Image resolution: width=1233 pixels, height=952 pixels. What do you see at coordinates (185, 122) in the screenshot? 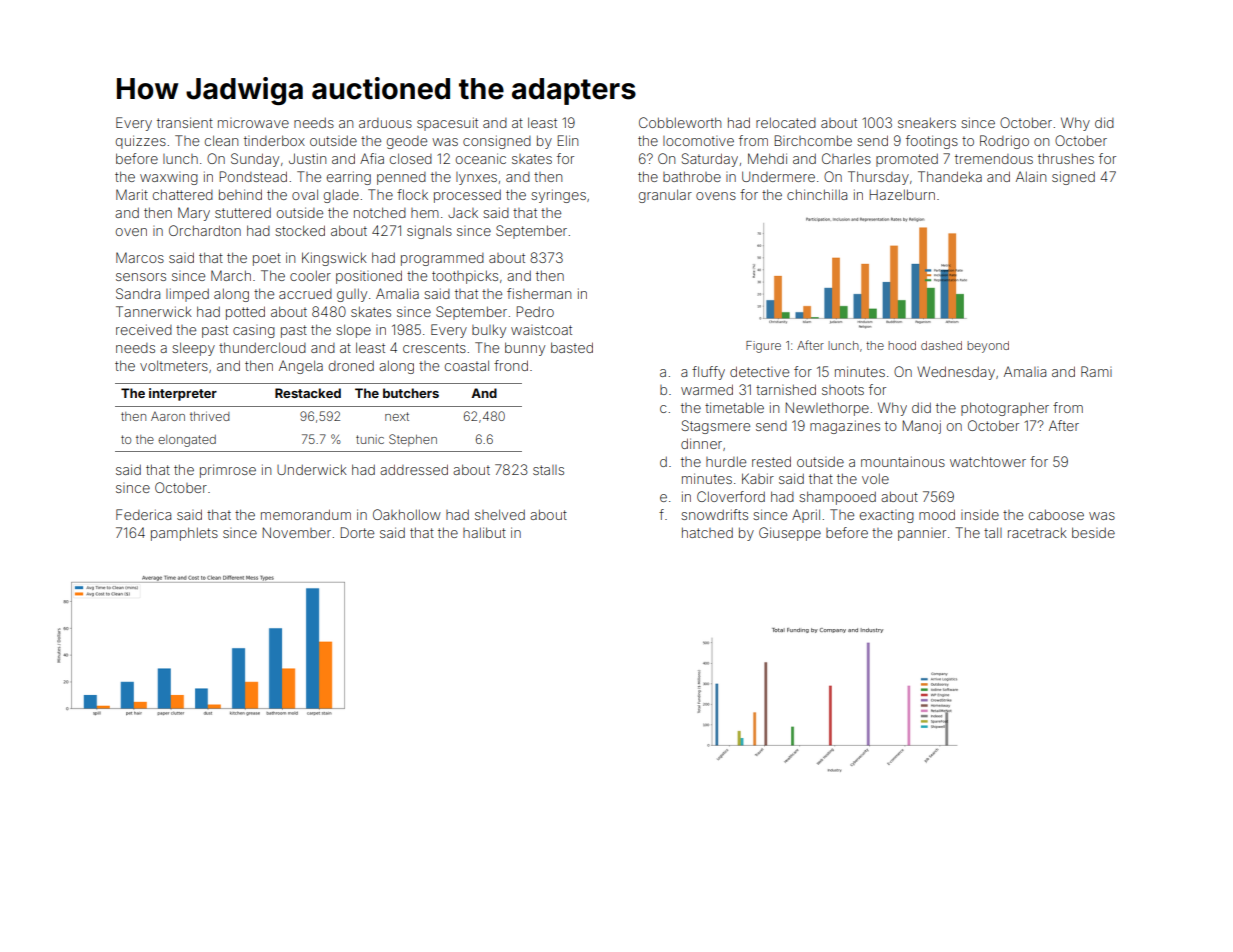
I see `transient` at bounding box center [185, 122].
